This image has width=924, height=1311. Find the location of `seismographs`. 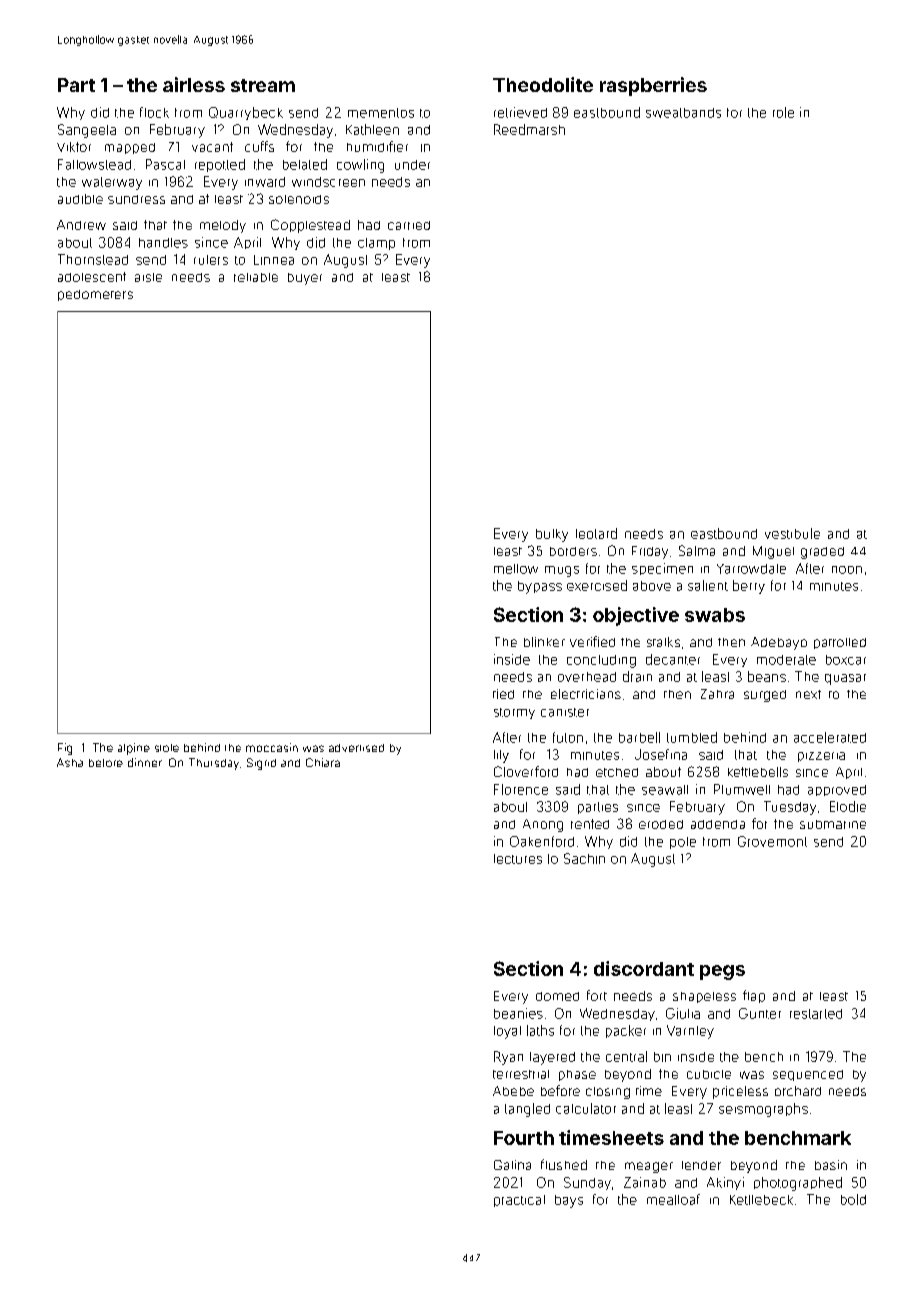

seismographs is located at coordinates (763, 1110).
